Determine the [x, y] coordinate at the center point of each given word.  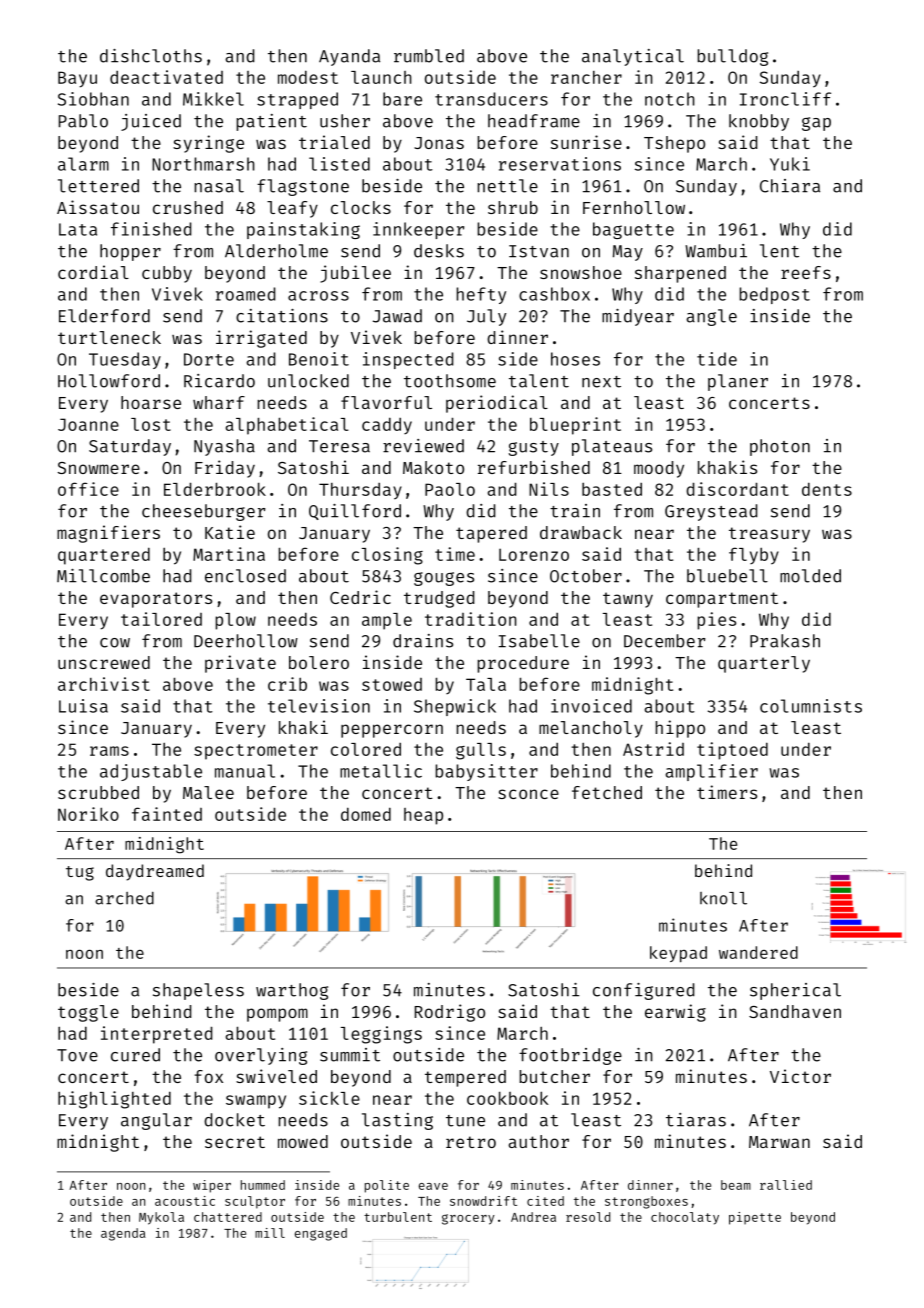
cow [115, 643]
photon [780, 447]
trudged [439, 599]
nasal [219, 186]
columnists [811, 706]
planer [738, 382]
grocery [468, 1219]
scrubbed [98, 792]
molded [810, 576]
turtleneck [109, 337]
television [319, 706]
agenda [123, 1234]
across [318, 296]
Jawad [397, 316]
